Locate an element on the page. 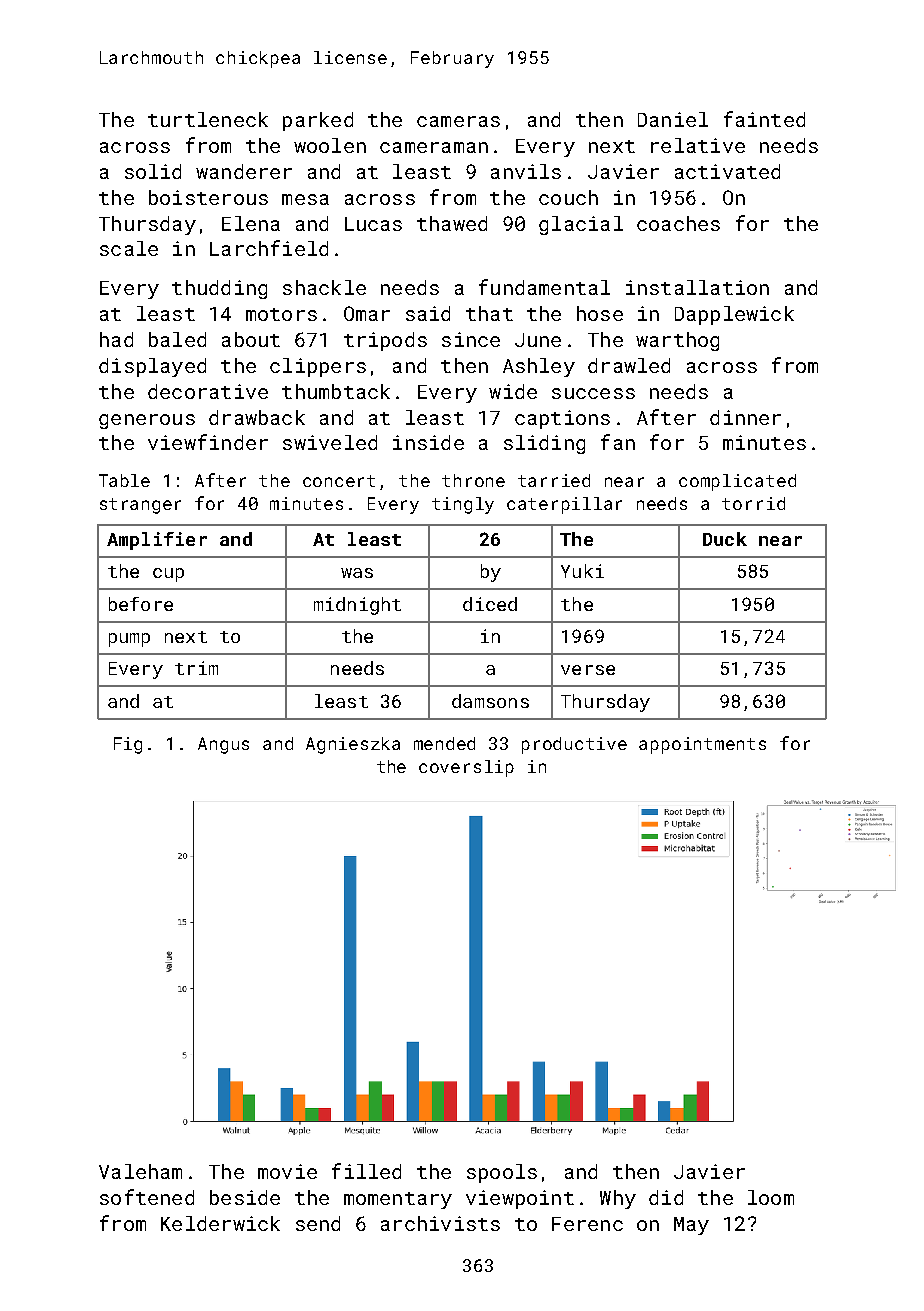 The height and width of the image is (1311, 924). Angus is located at coordinates (223, 745).
